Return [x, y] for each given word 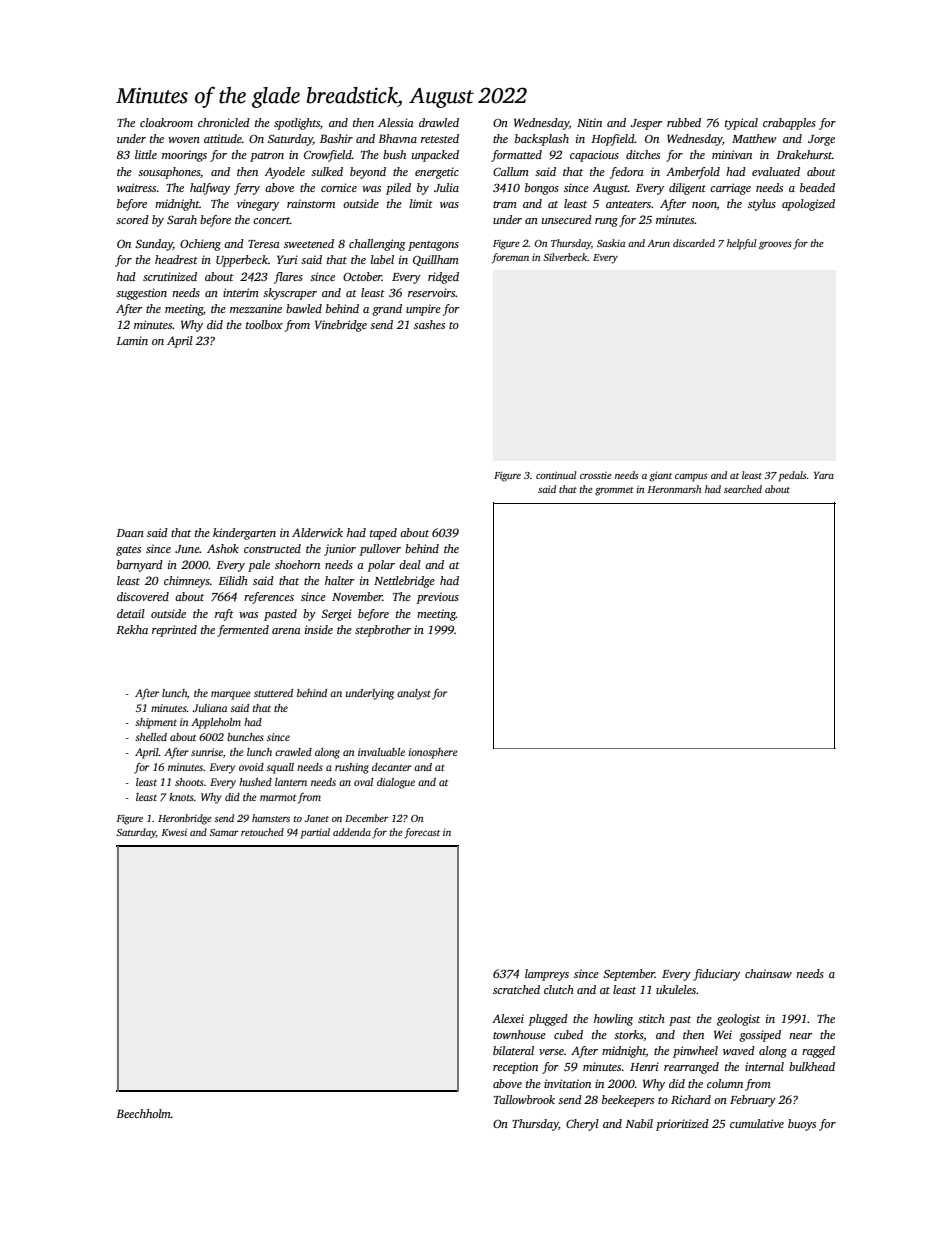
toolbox [264, 324]
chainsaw [768, 973]
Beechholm [143, 1113]
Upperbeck [242, 261]
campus [691, 478]
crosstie [596, 475]
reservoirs [432, 292]
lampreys [547, 975]
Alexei [508, 1018]
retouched [262, 832]
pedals [793, 476]
